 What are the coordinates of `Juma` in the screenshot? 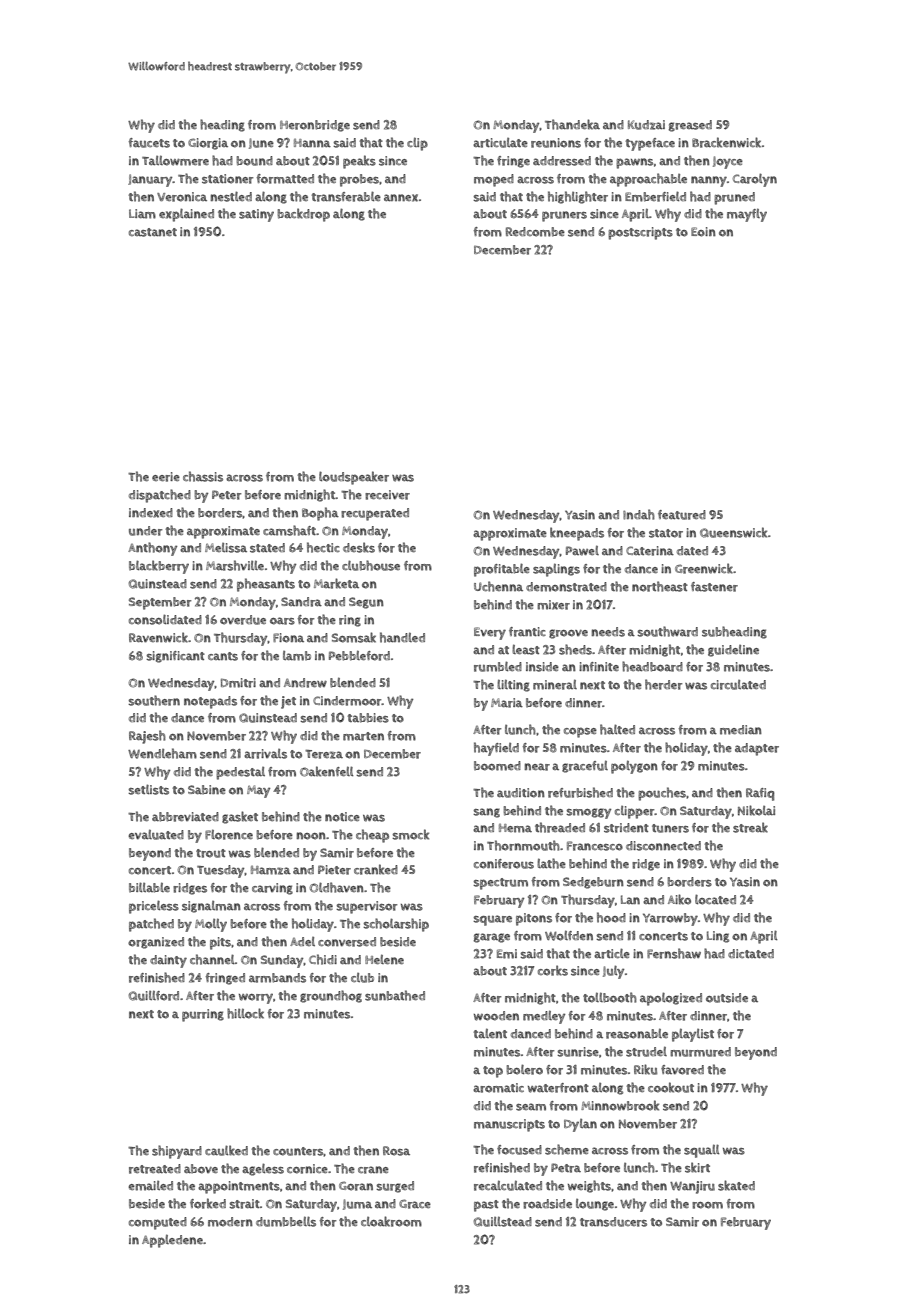 It's located at (357, 1204).
